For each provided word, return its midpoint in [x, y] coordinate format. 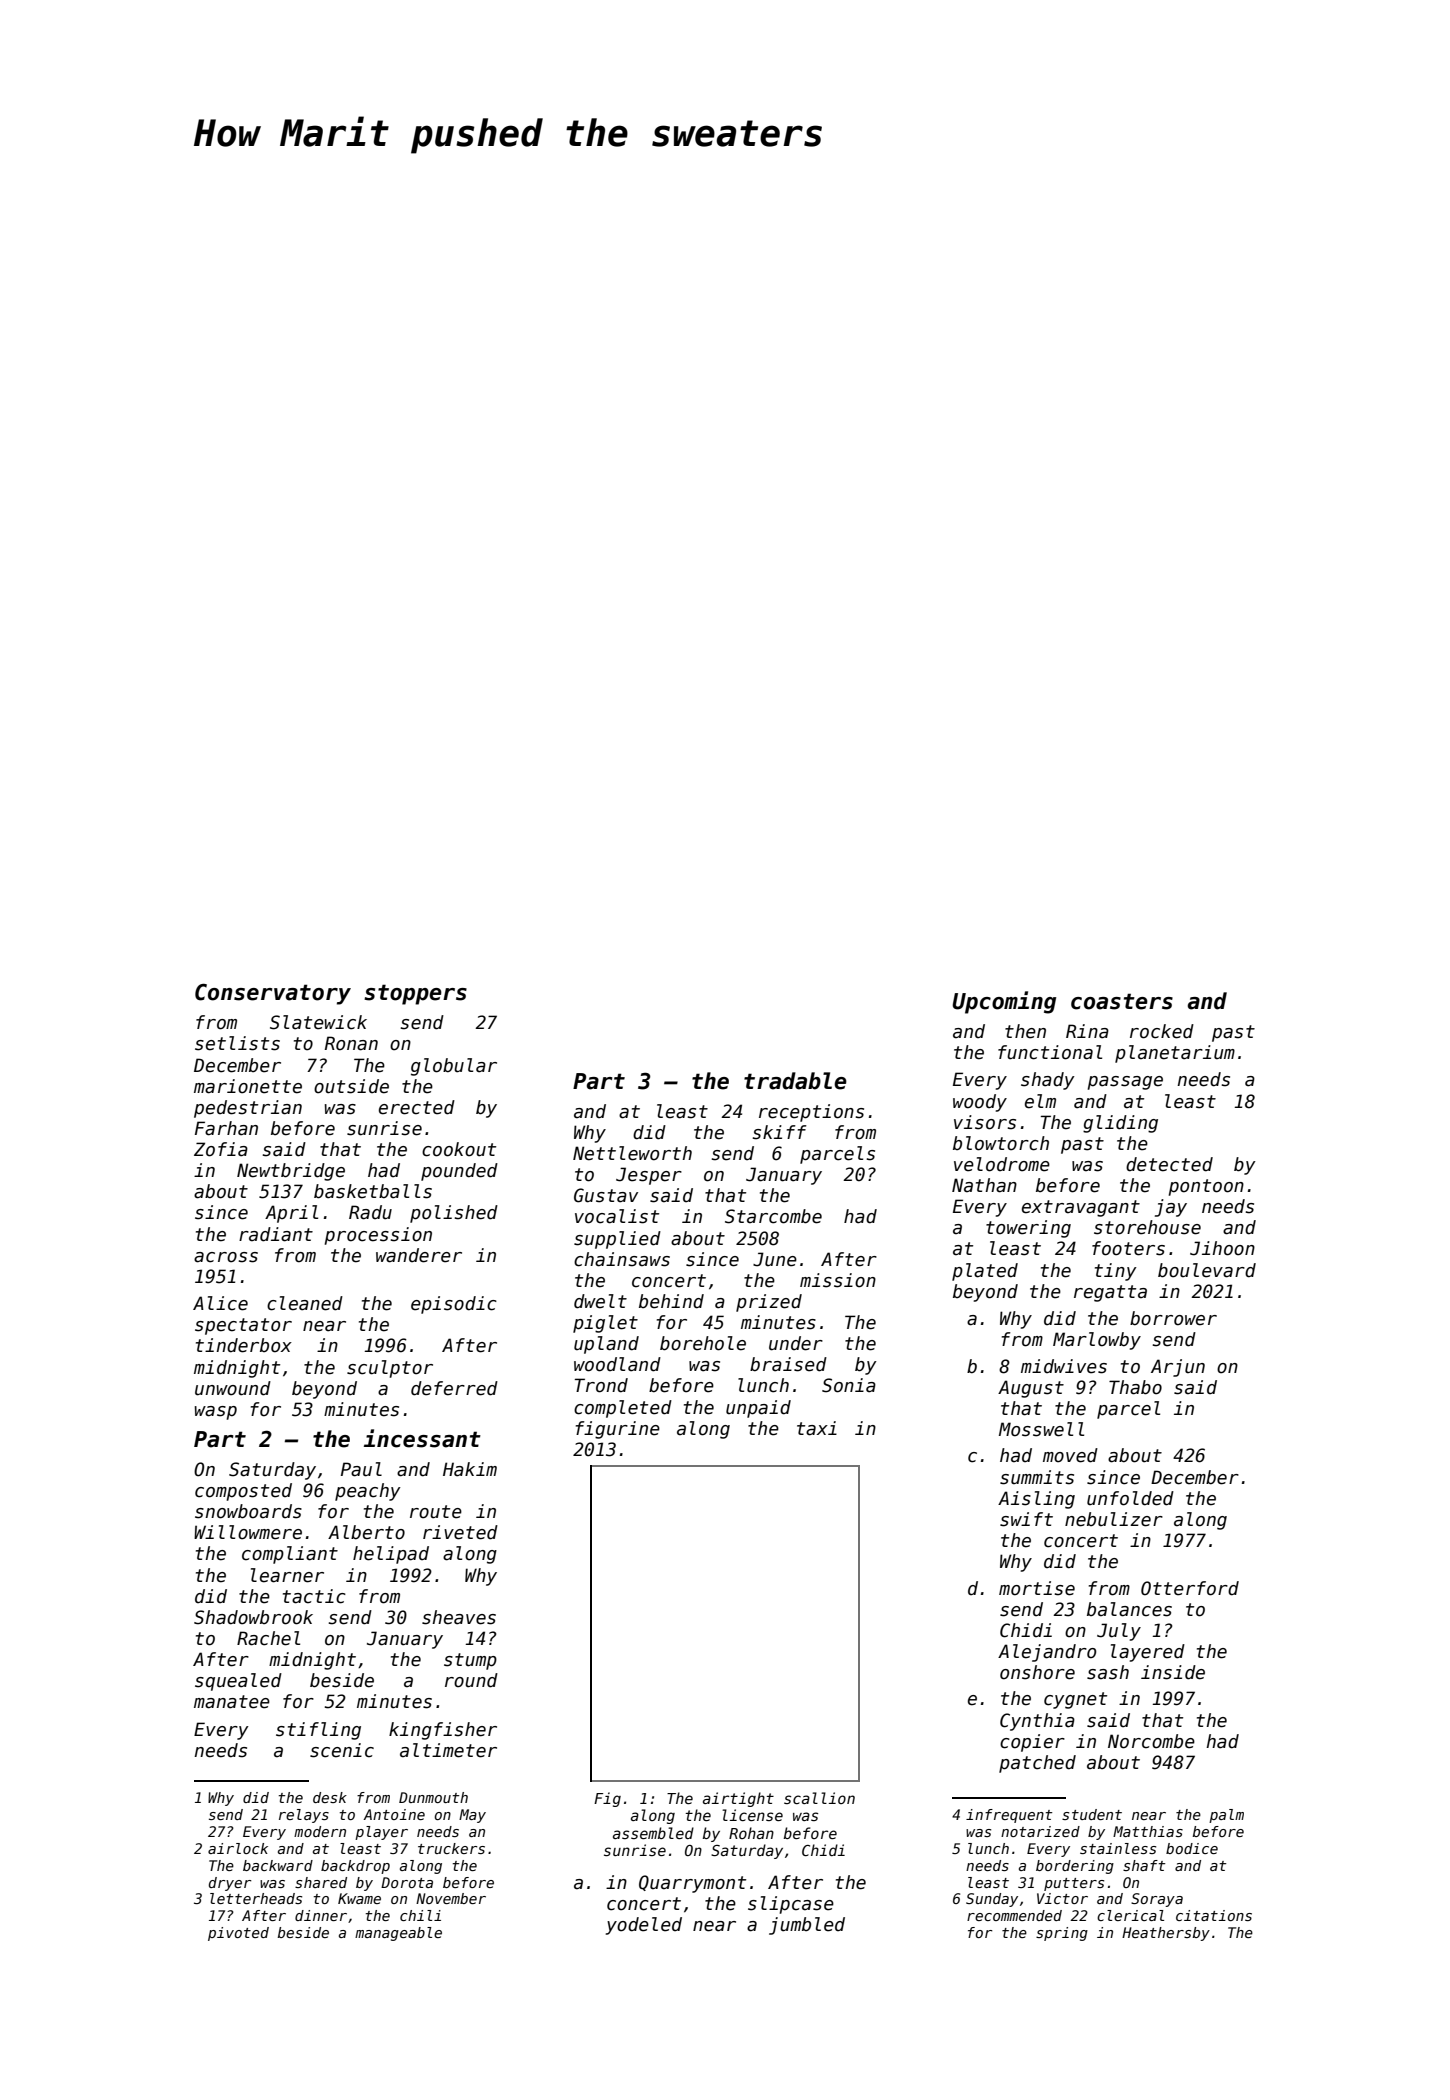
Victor [1062, 1898]
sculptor [390, 1369]
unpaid [758, 1409]
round [471, 1680]
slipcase [791, 1905]
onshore [1037, 1672]
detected [1169, 1164]
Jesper [649, 1176]
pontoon [1206, 1187]
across [226, 1257]
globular [454, 1067]
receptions [811, 1113]
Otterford [1190, 1588]
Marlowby [1097, 1341]
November [451, 1898]
